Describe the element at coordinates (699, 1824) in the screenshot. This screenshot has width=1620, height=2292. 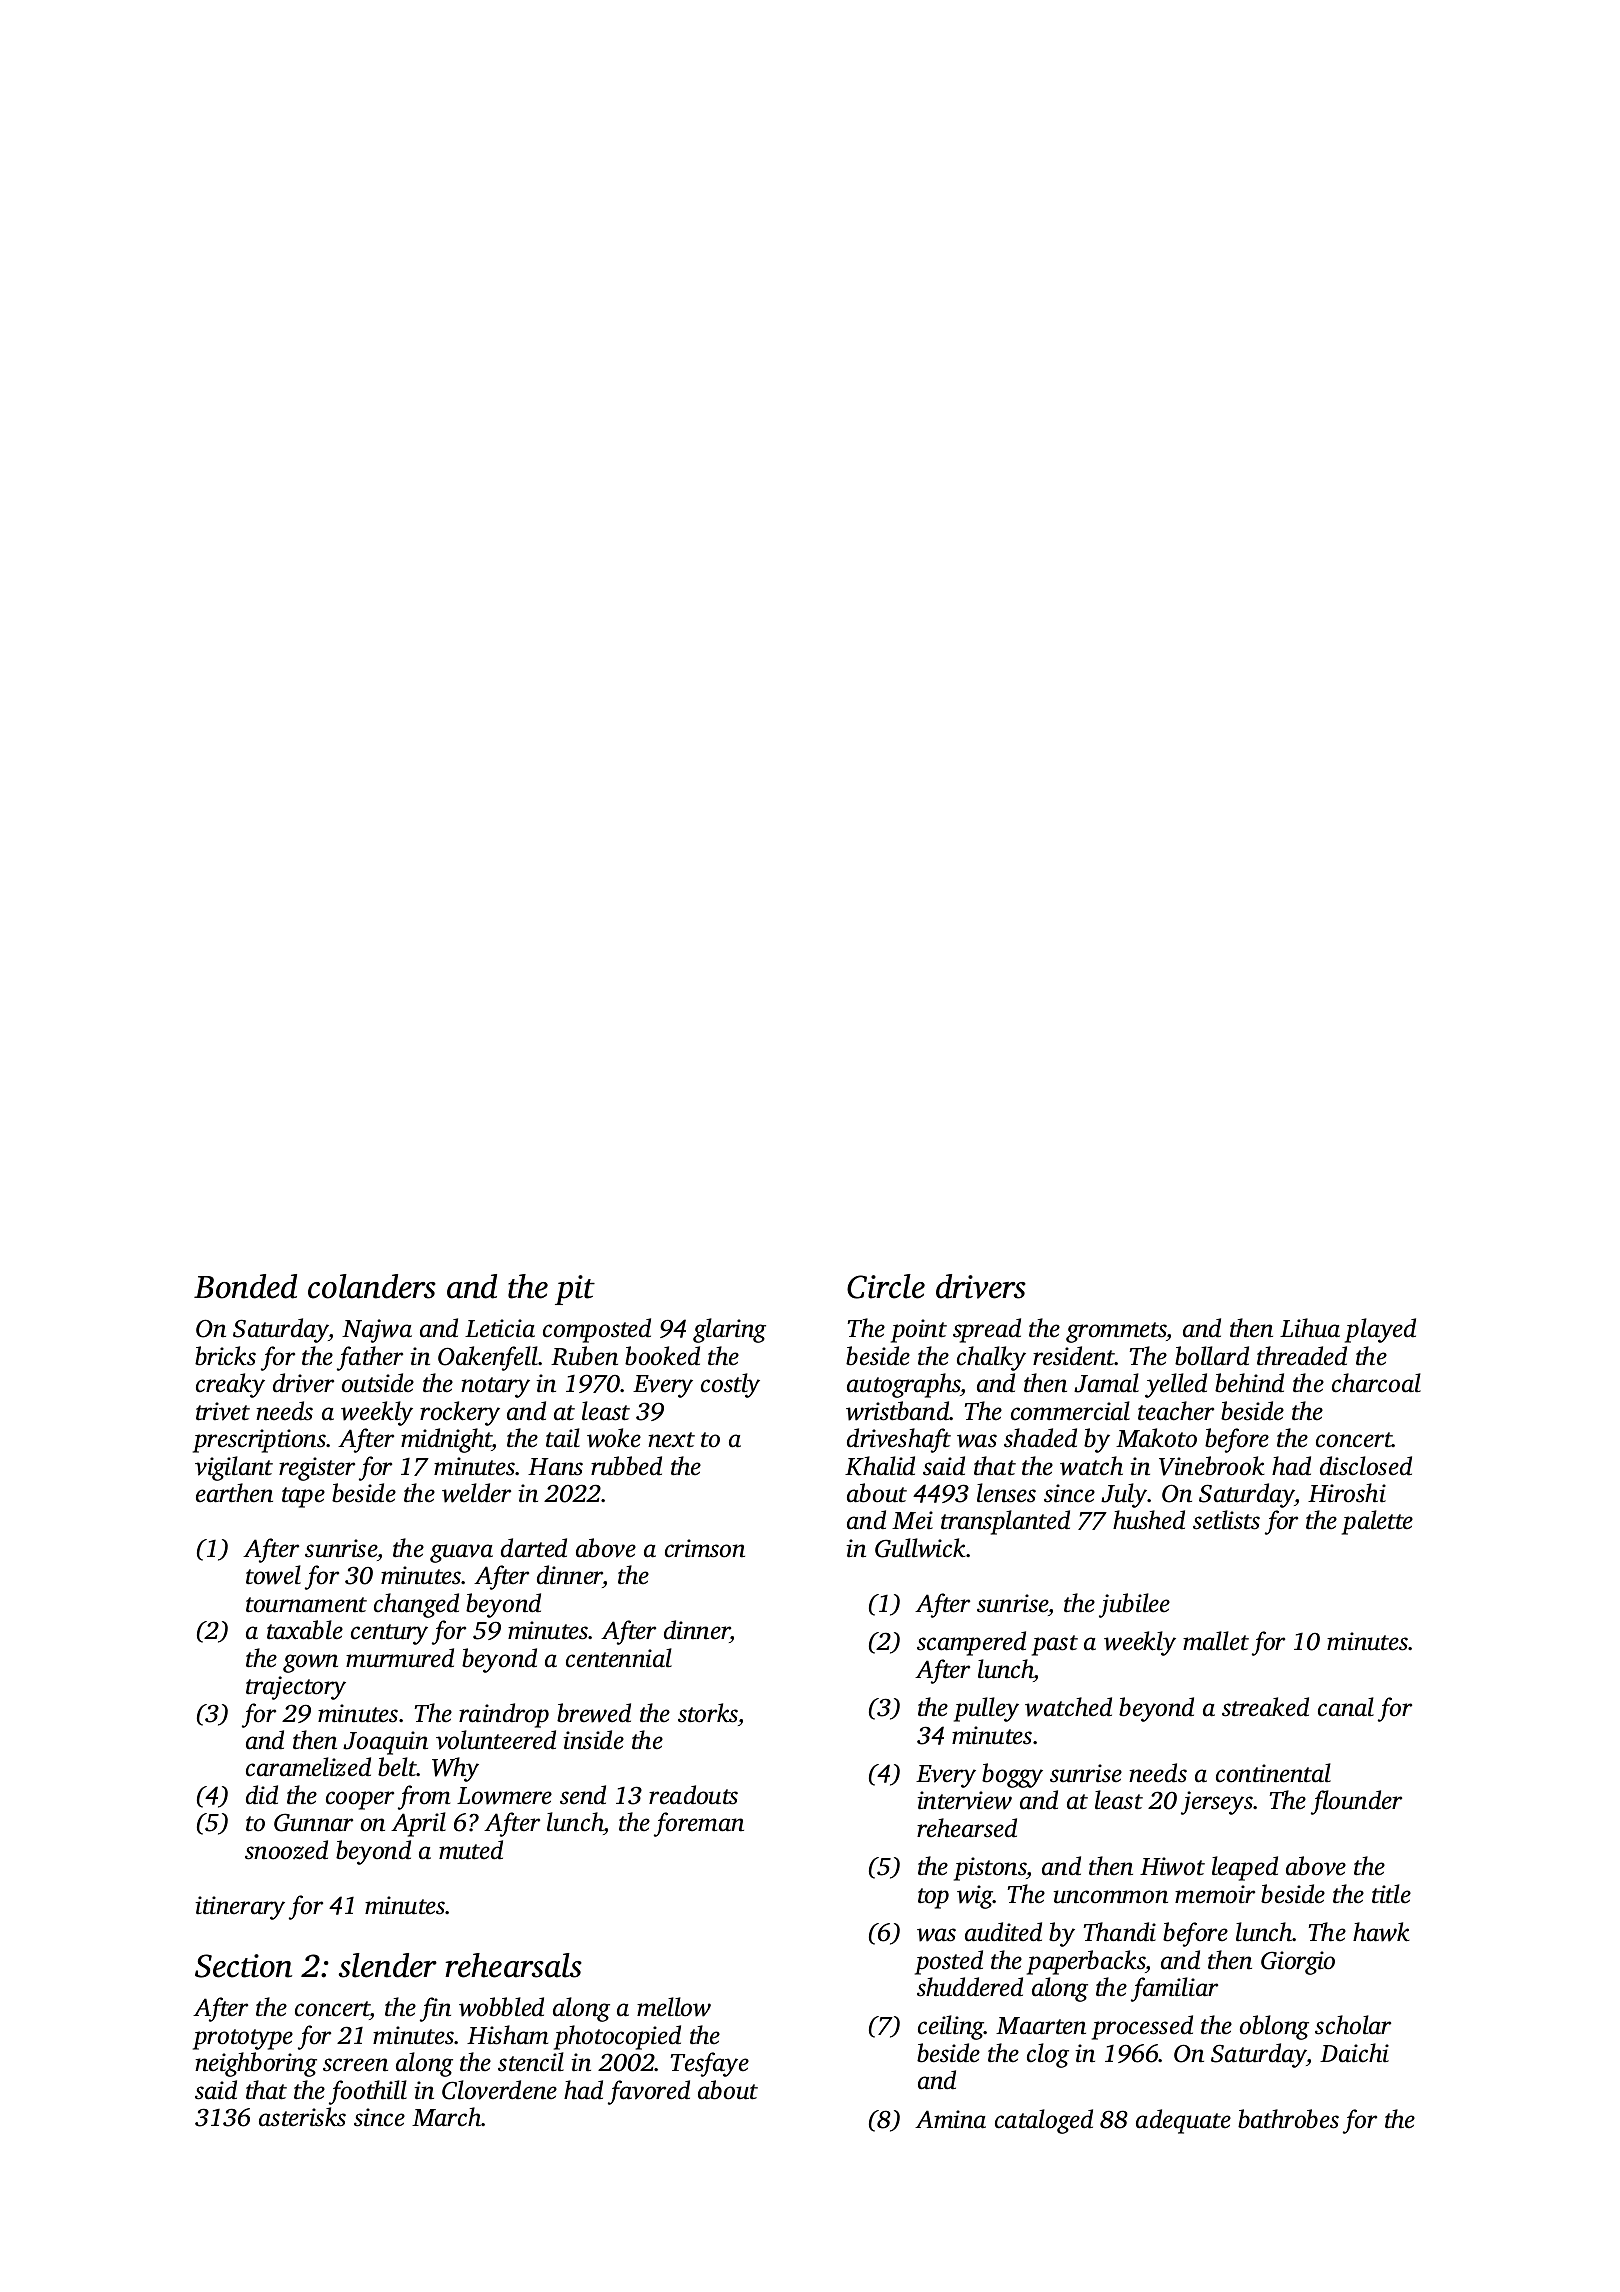
I see `foreman` at that location.
